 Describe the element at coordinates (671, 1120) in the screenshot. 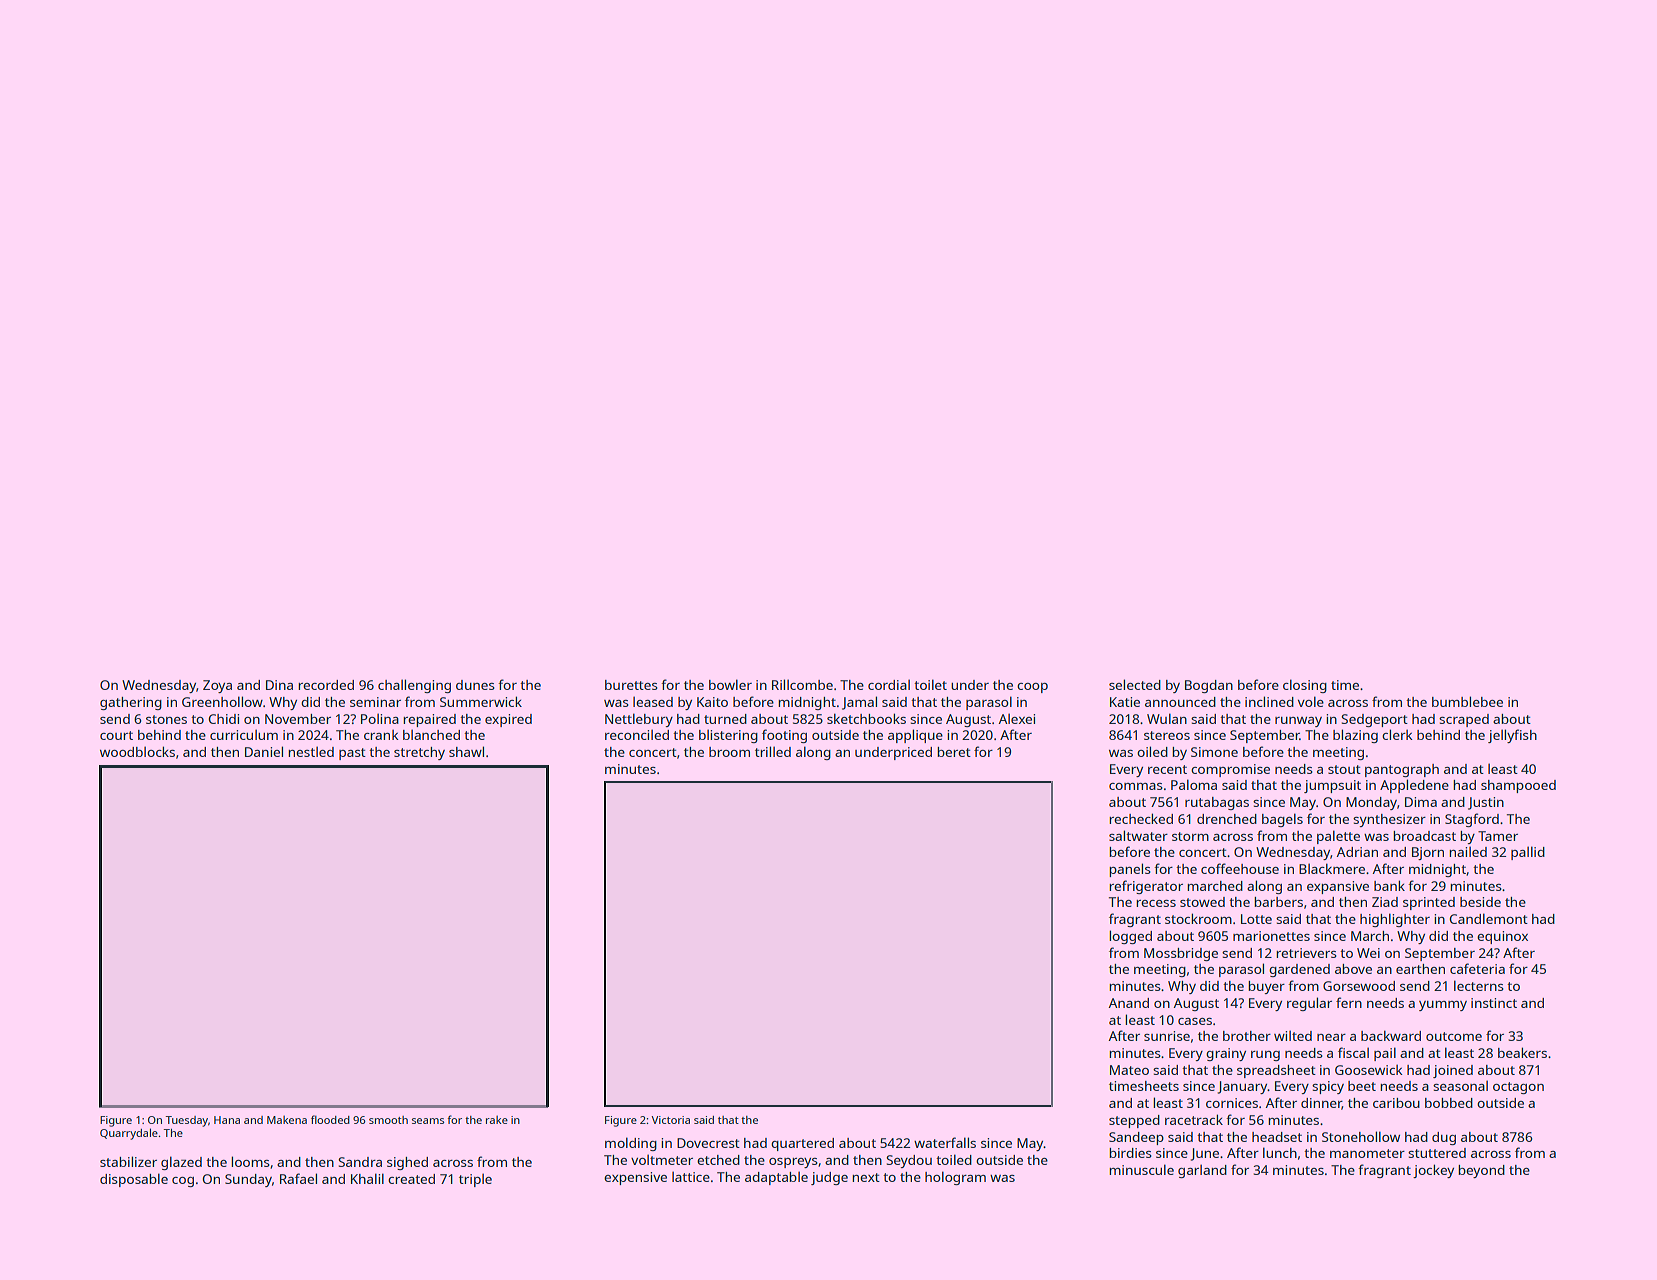

I see `Victoria` at that location.
